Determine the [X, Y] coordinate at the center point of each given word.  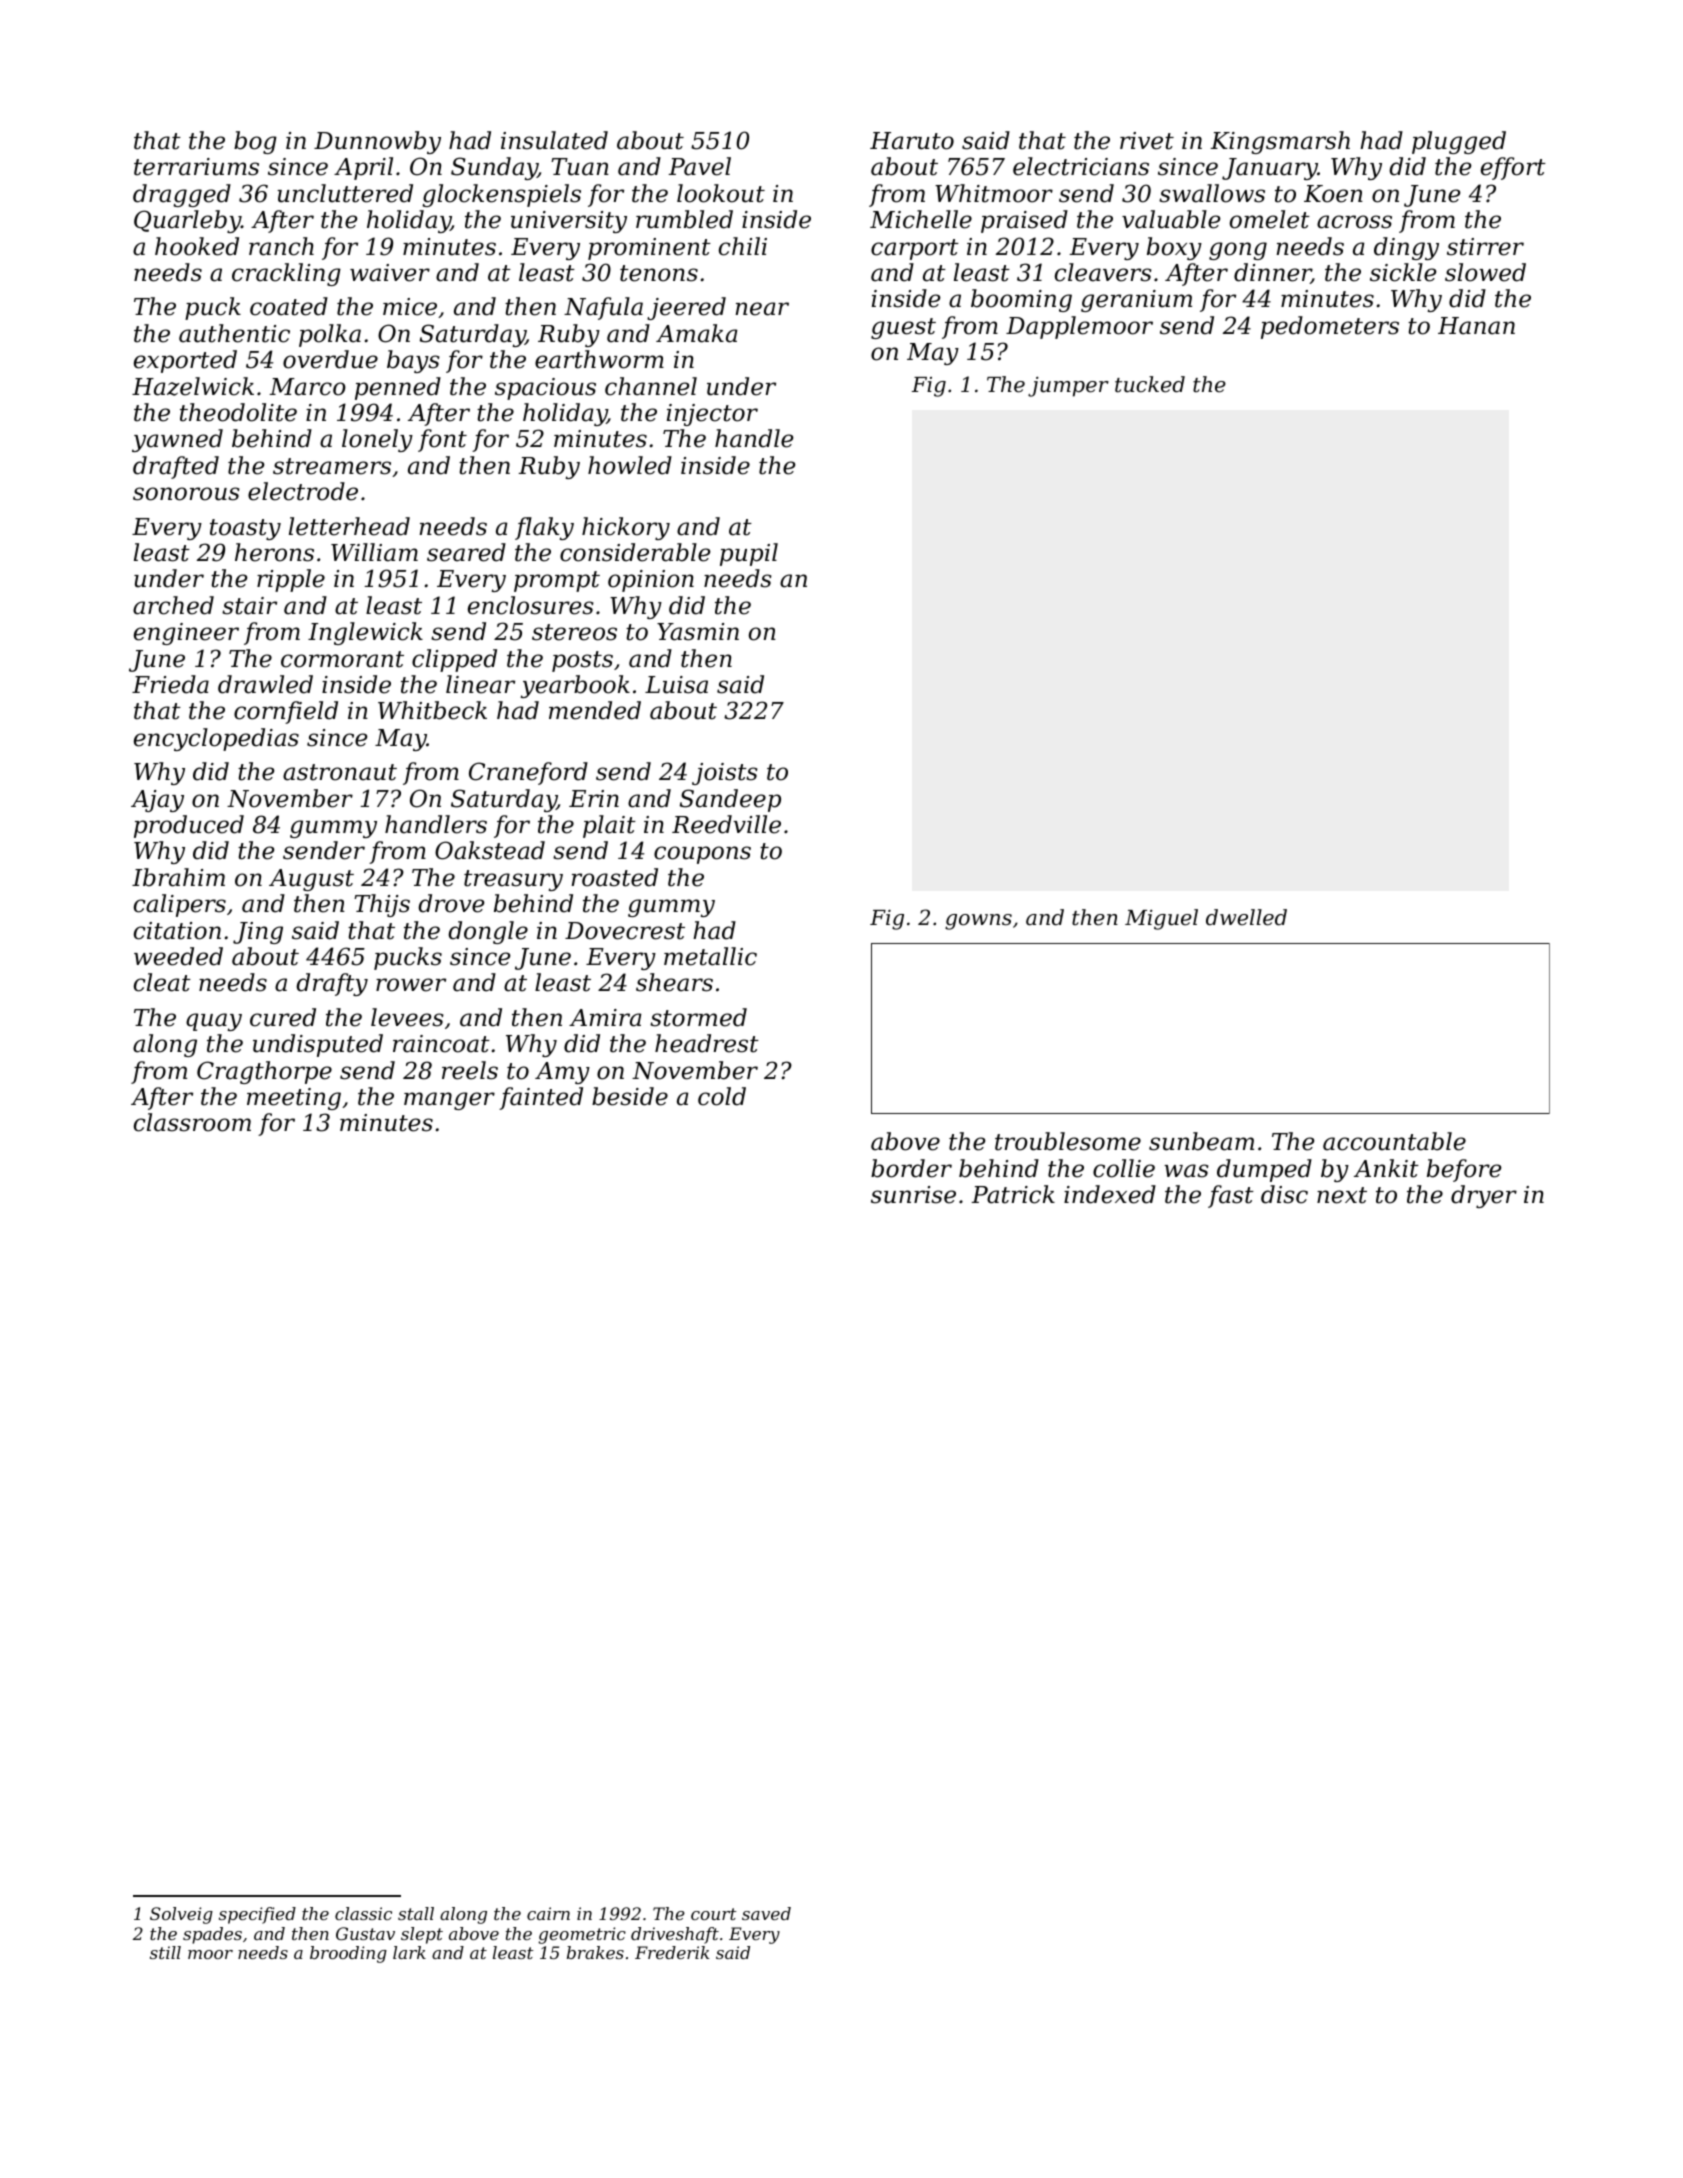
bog [255, 142]
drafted [176, 467]
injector [712, 415]
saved [766, 1913]
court [714, 1914]
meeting [294, 1099]
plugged [1459, 142]
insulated [554, 140]
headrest [707, 1043]
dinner [1272, 273]
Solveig [181, 1915]
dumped [1264, 1170]
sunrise [913, 1195]
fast [1231, 1196]
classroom [192, 1122]
